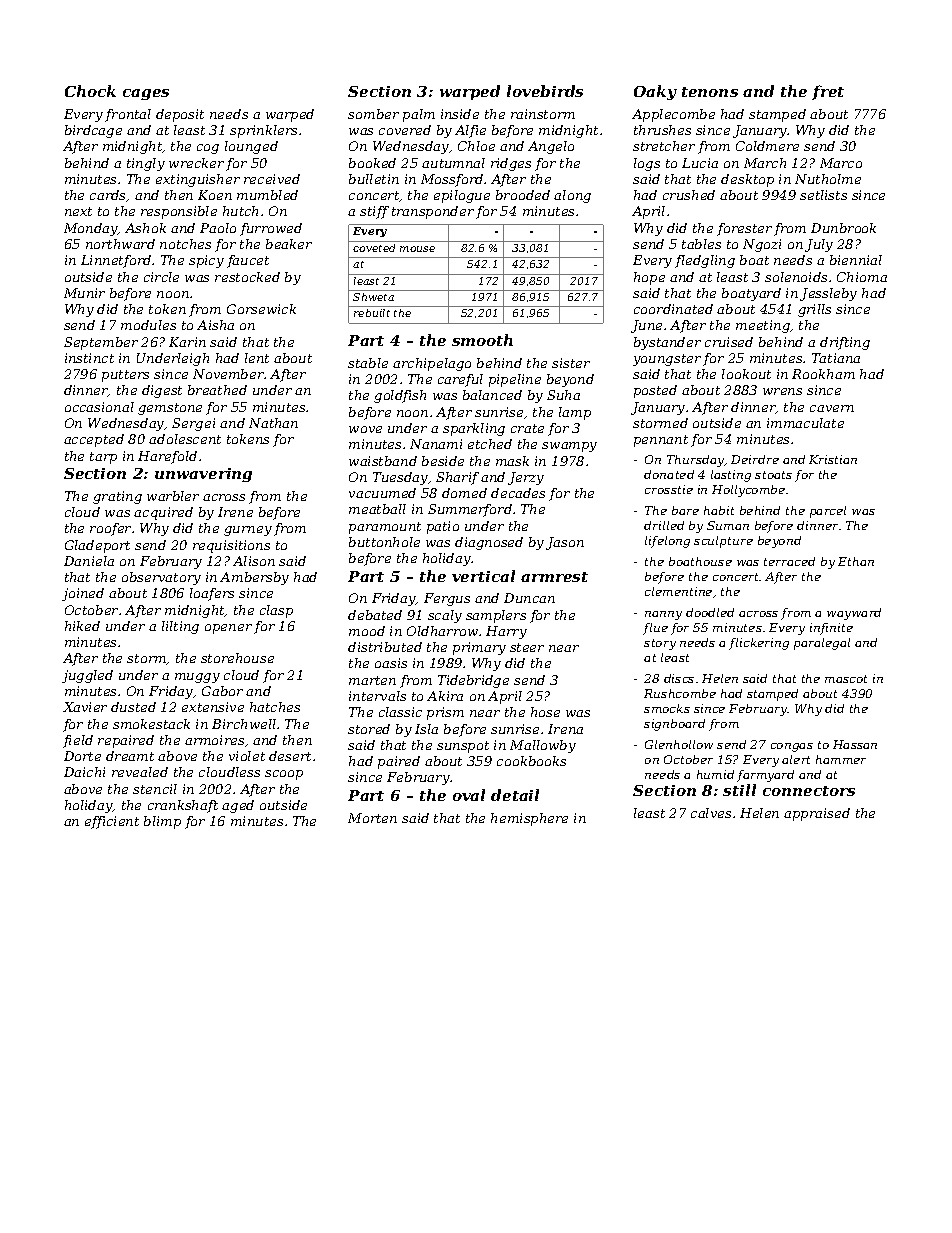 This screenshot has width=952, height=1233. What do you see at coordinates (545, 91) in the screenshot?
I see `lovebirds` at bounding box center [545, 91].
